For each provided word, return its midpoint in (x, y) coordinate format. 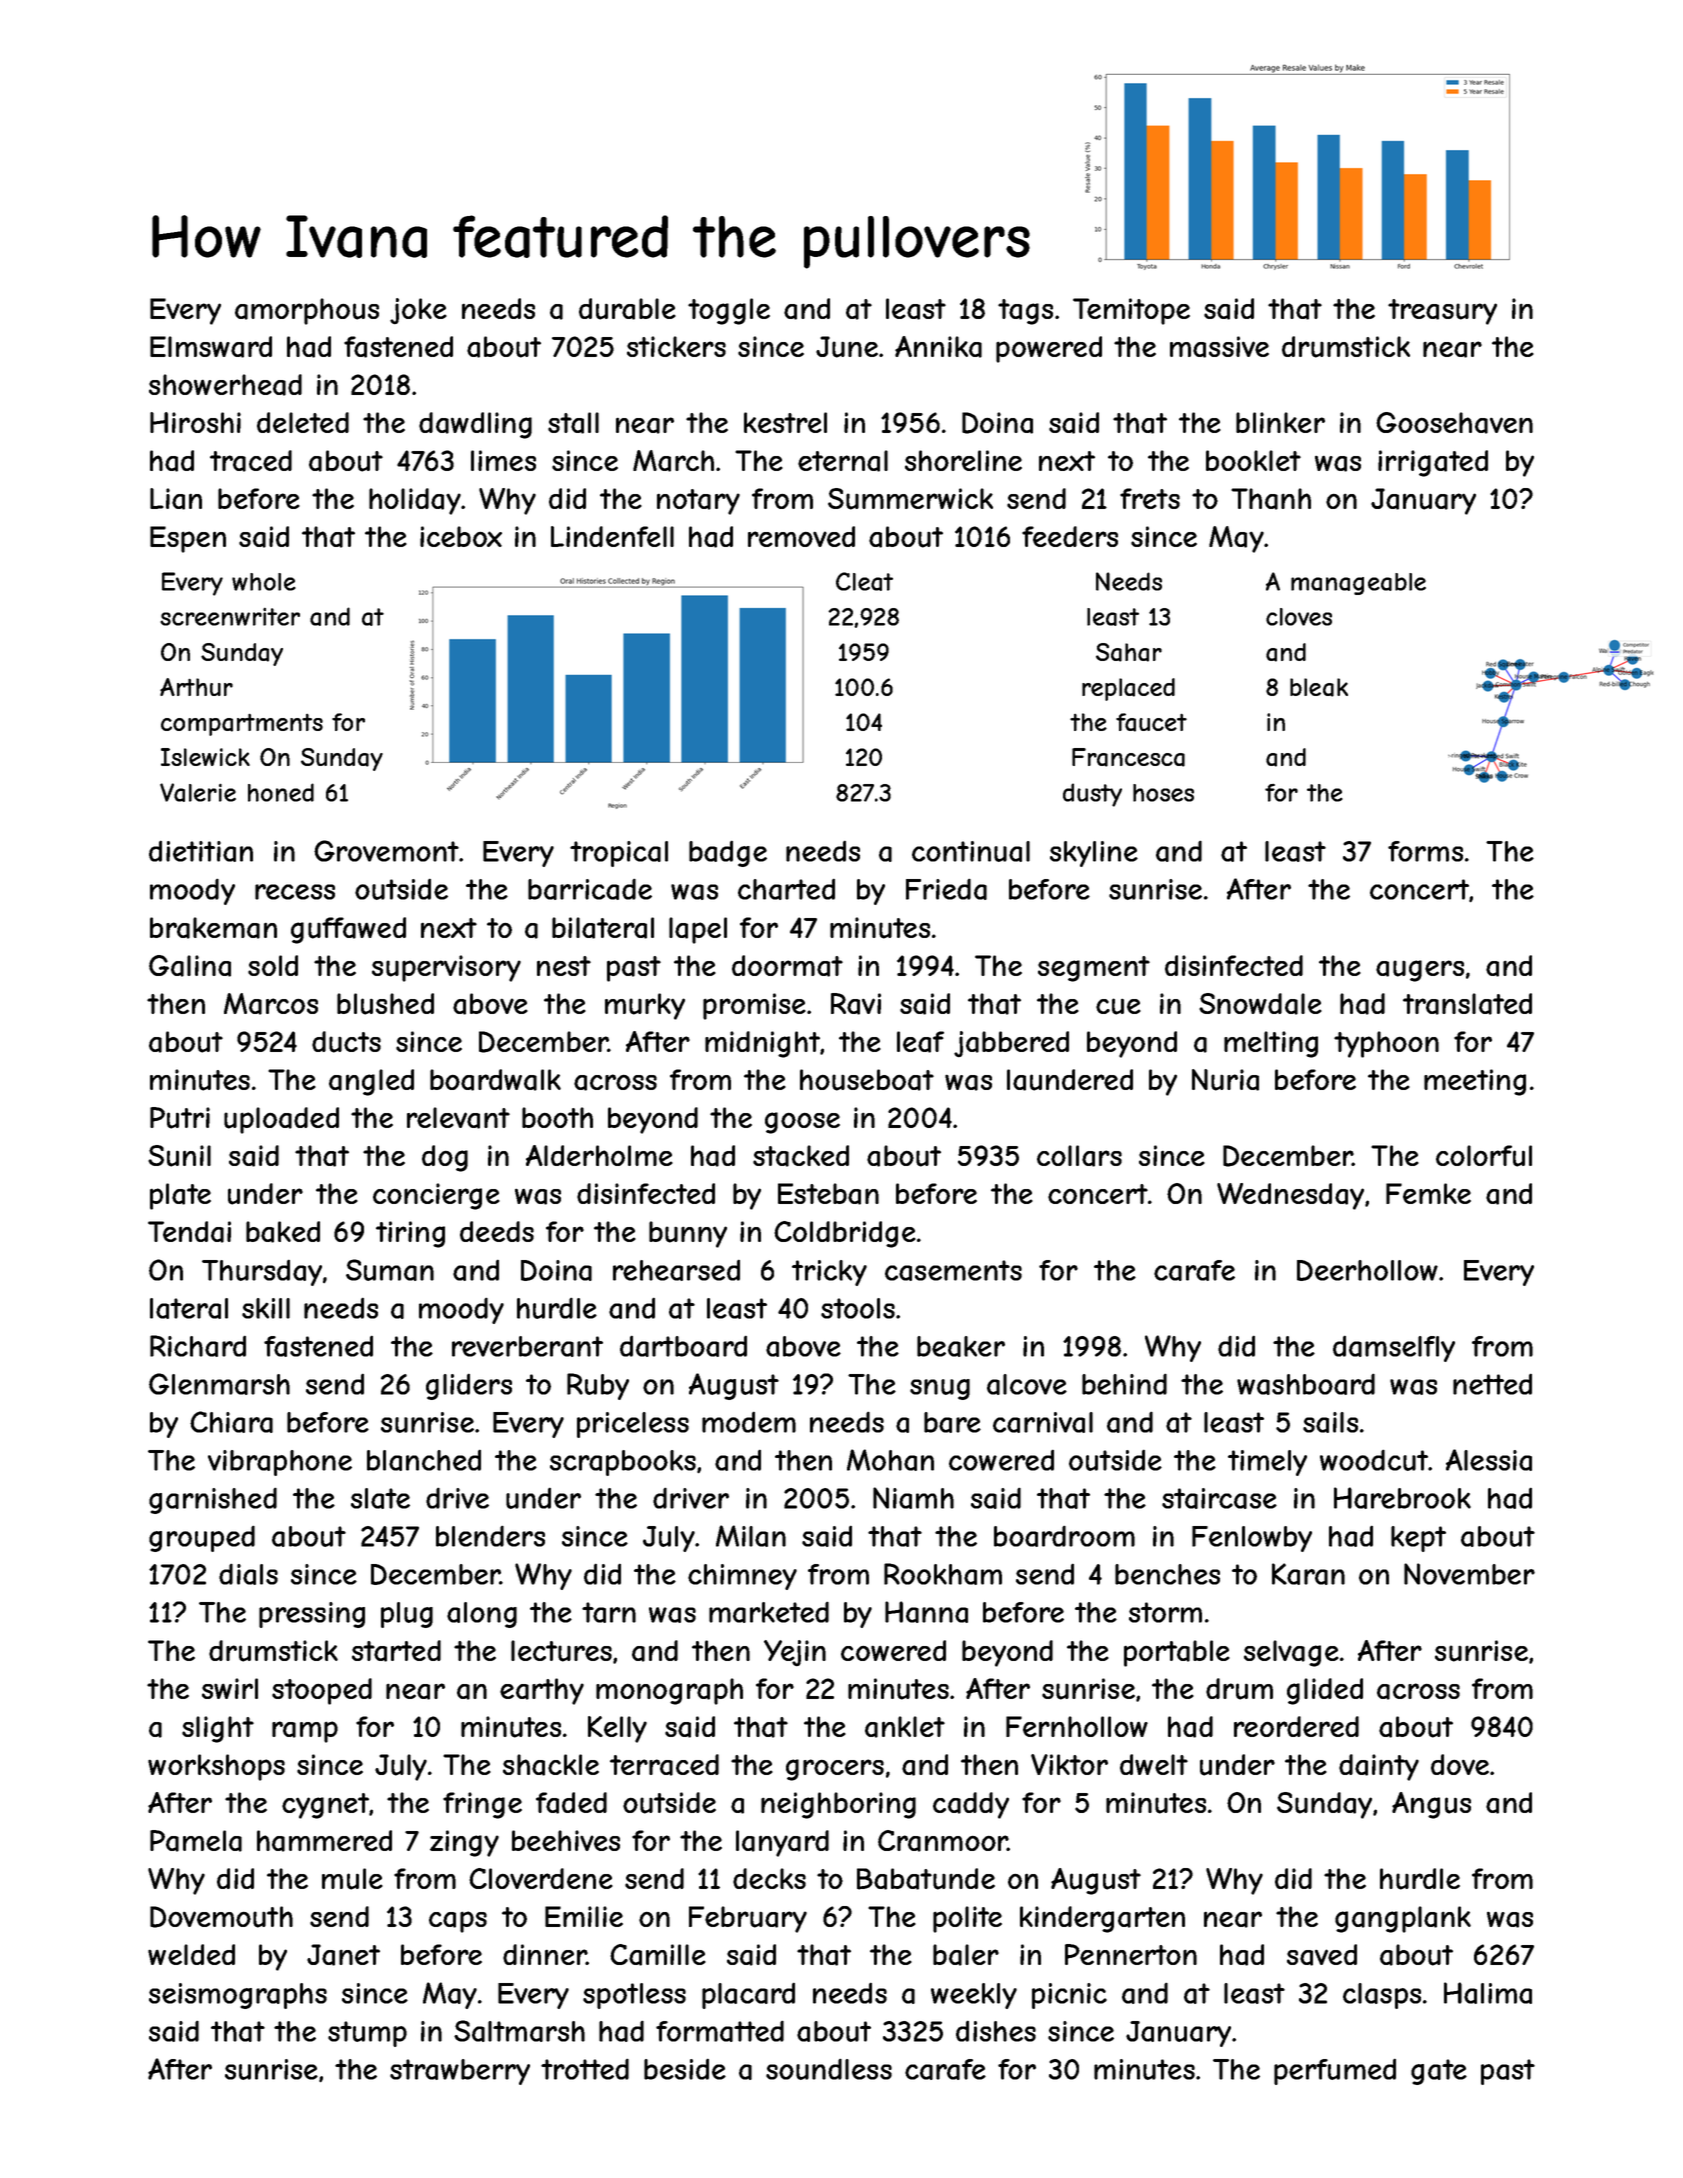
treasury (1442, 312)
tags (1025, 312)
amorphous (307, 311)
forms (1425, 851)
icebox (461, 536)
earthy (542, 1691)
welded (191, 1954)
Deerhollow (1367, 1270)
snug (940, 1389)
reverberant (527, 1346)
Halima (1488, 1993)
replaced (1128, 689)
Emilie (584, 1916)
